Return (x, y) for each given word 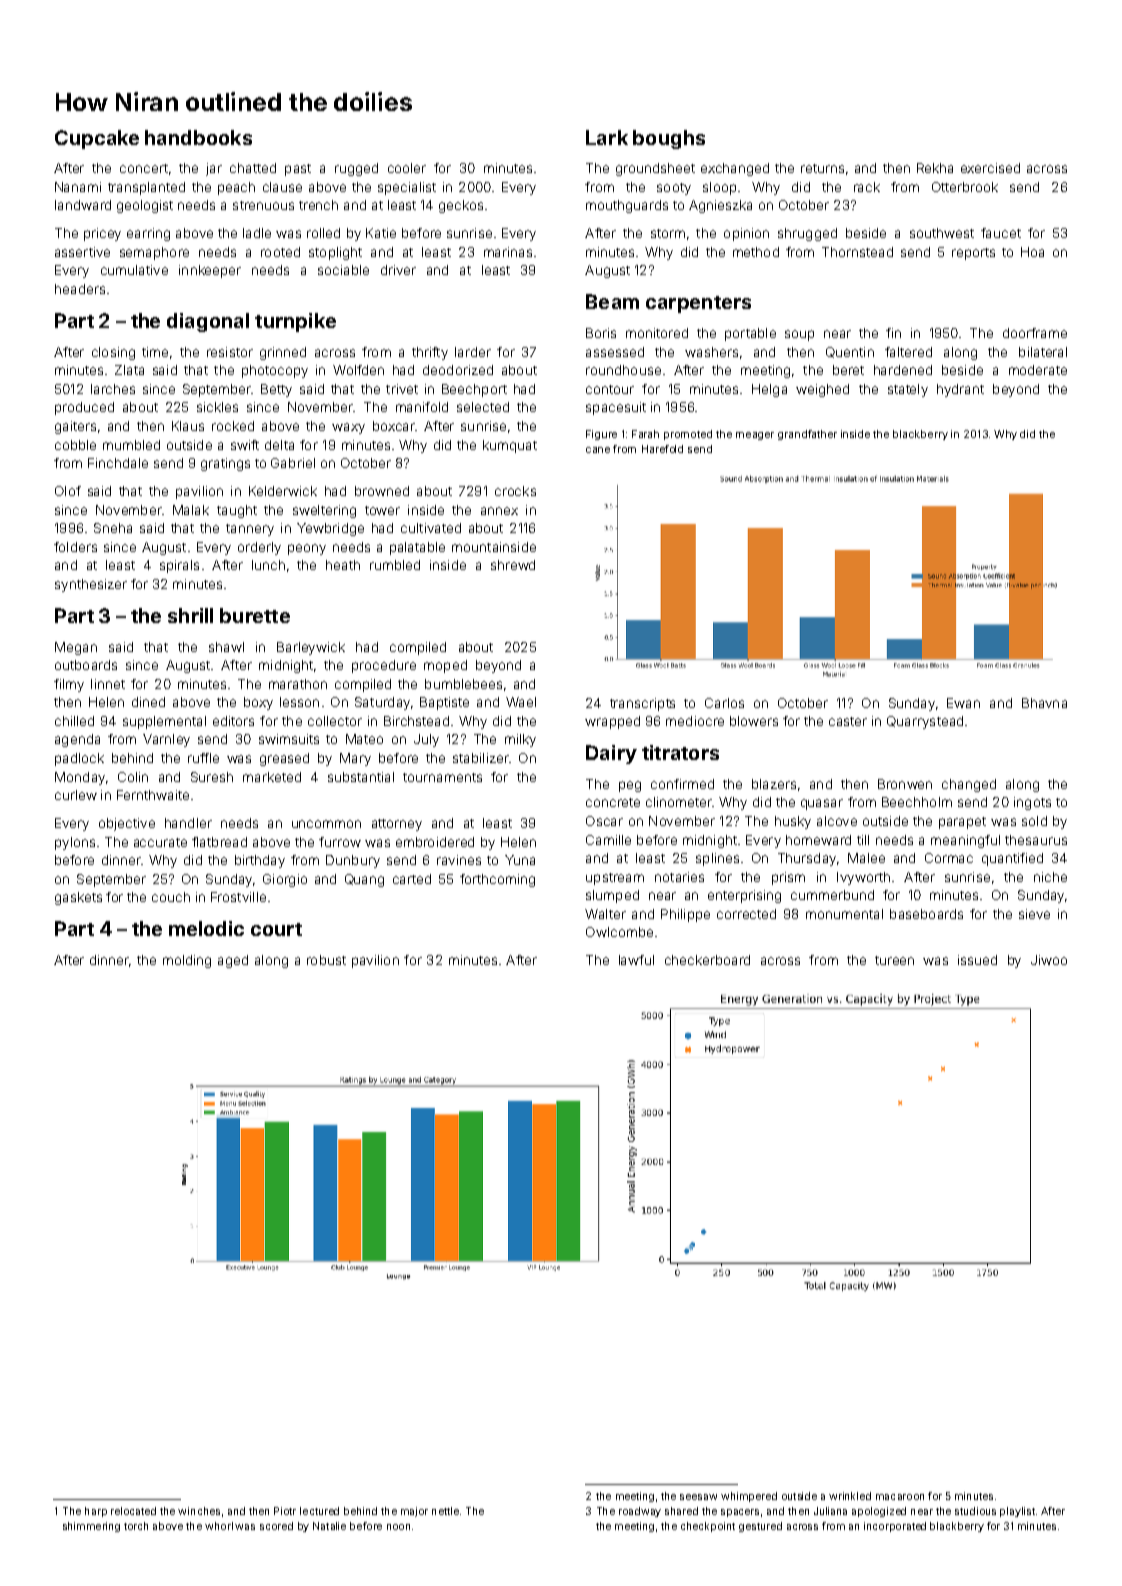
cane (598, 450)
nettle (445, 1511)
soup (799, 335)
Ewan (963, 703)
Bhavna (1044, 703)
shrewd (513, 565)
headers (80, 289)
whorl (219, 1526)
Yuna (520, 860)
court (276, 929)
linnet (108, 684)
